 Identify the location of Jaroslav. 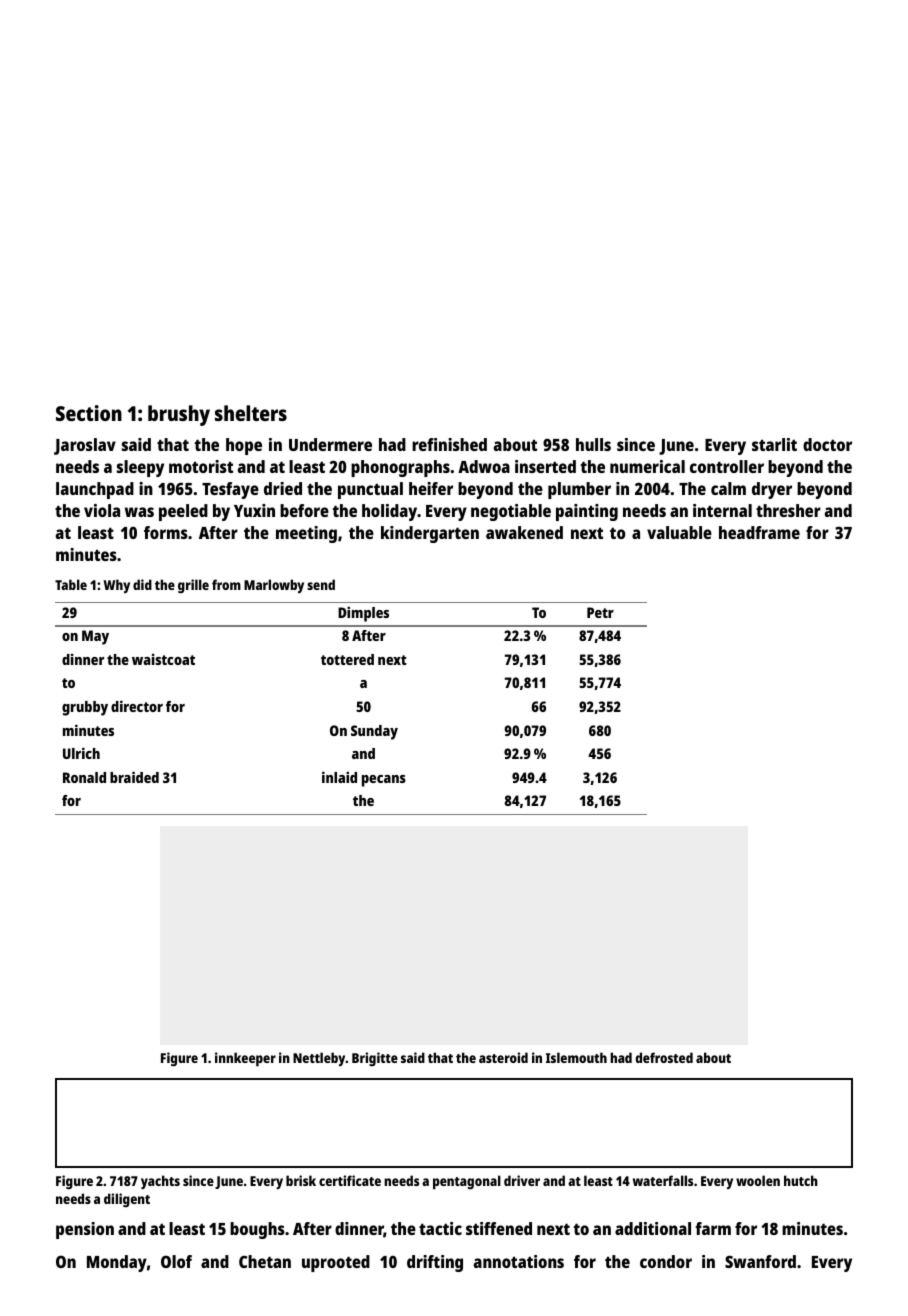
(85, 446).
